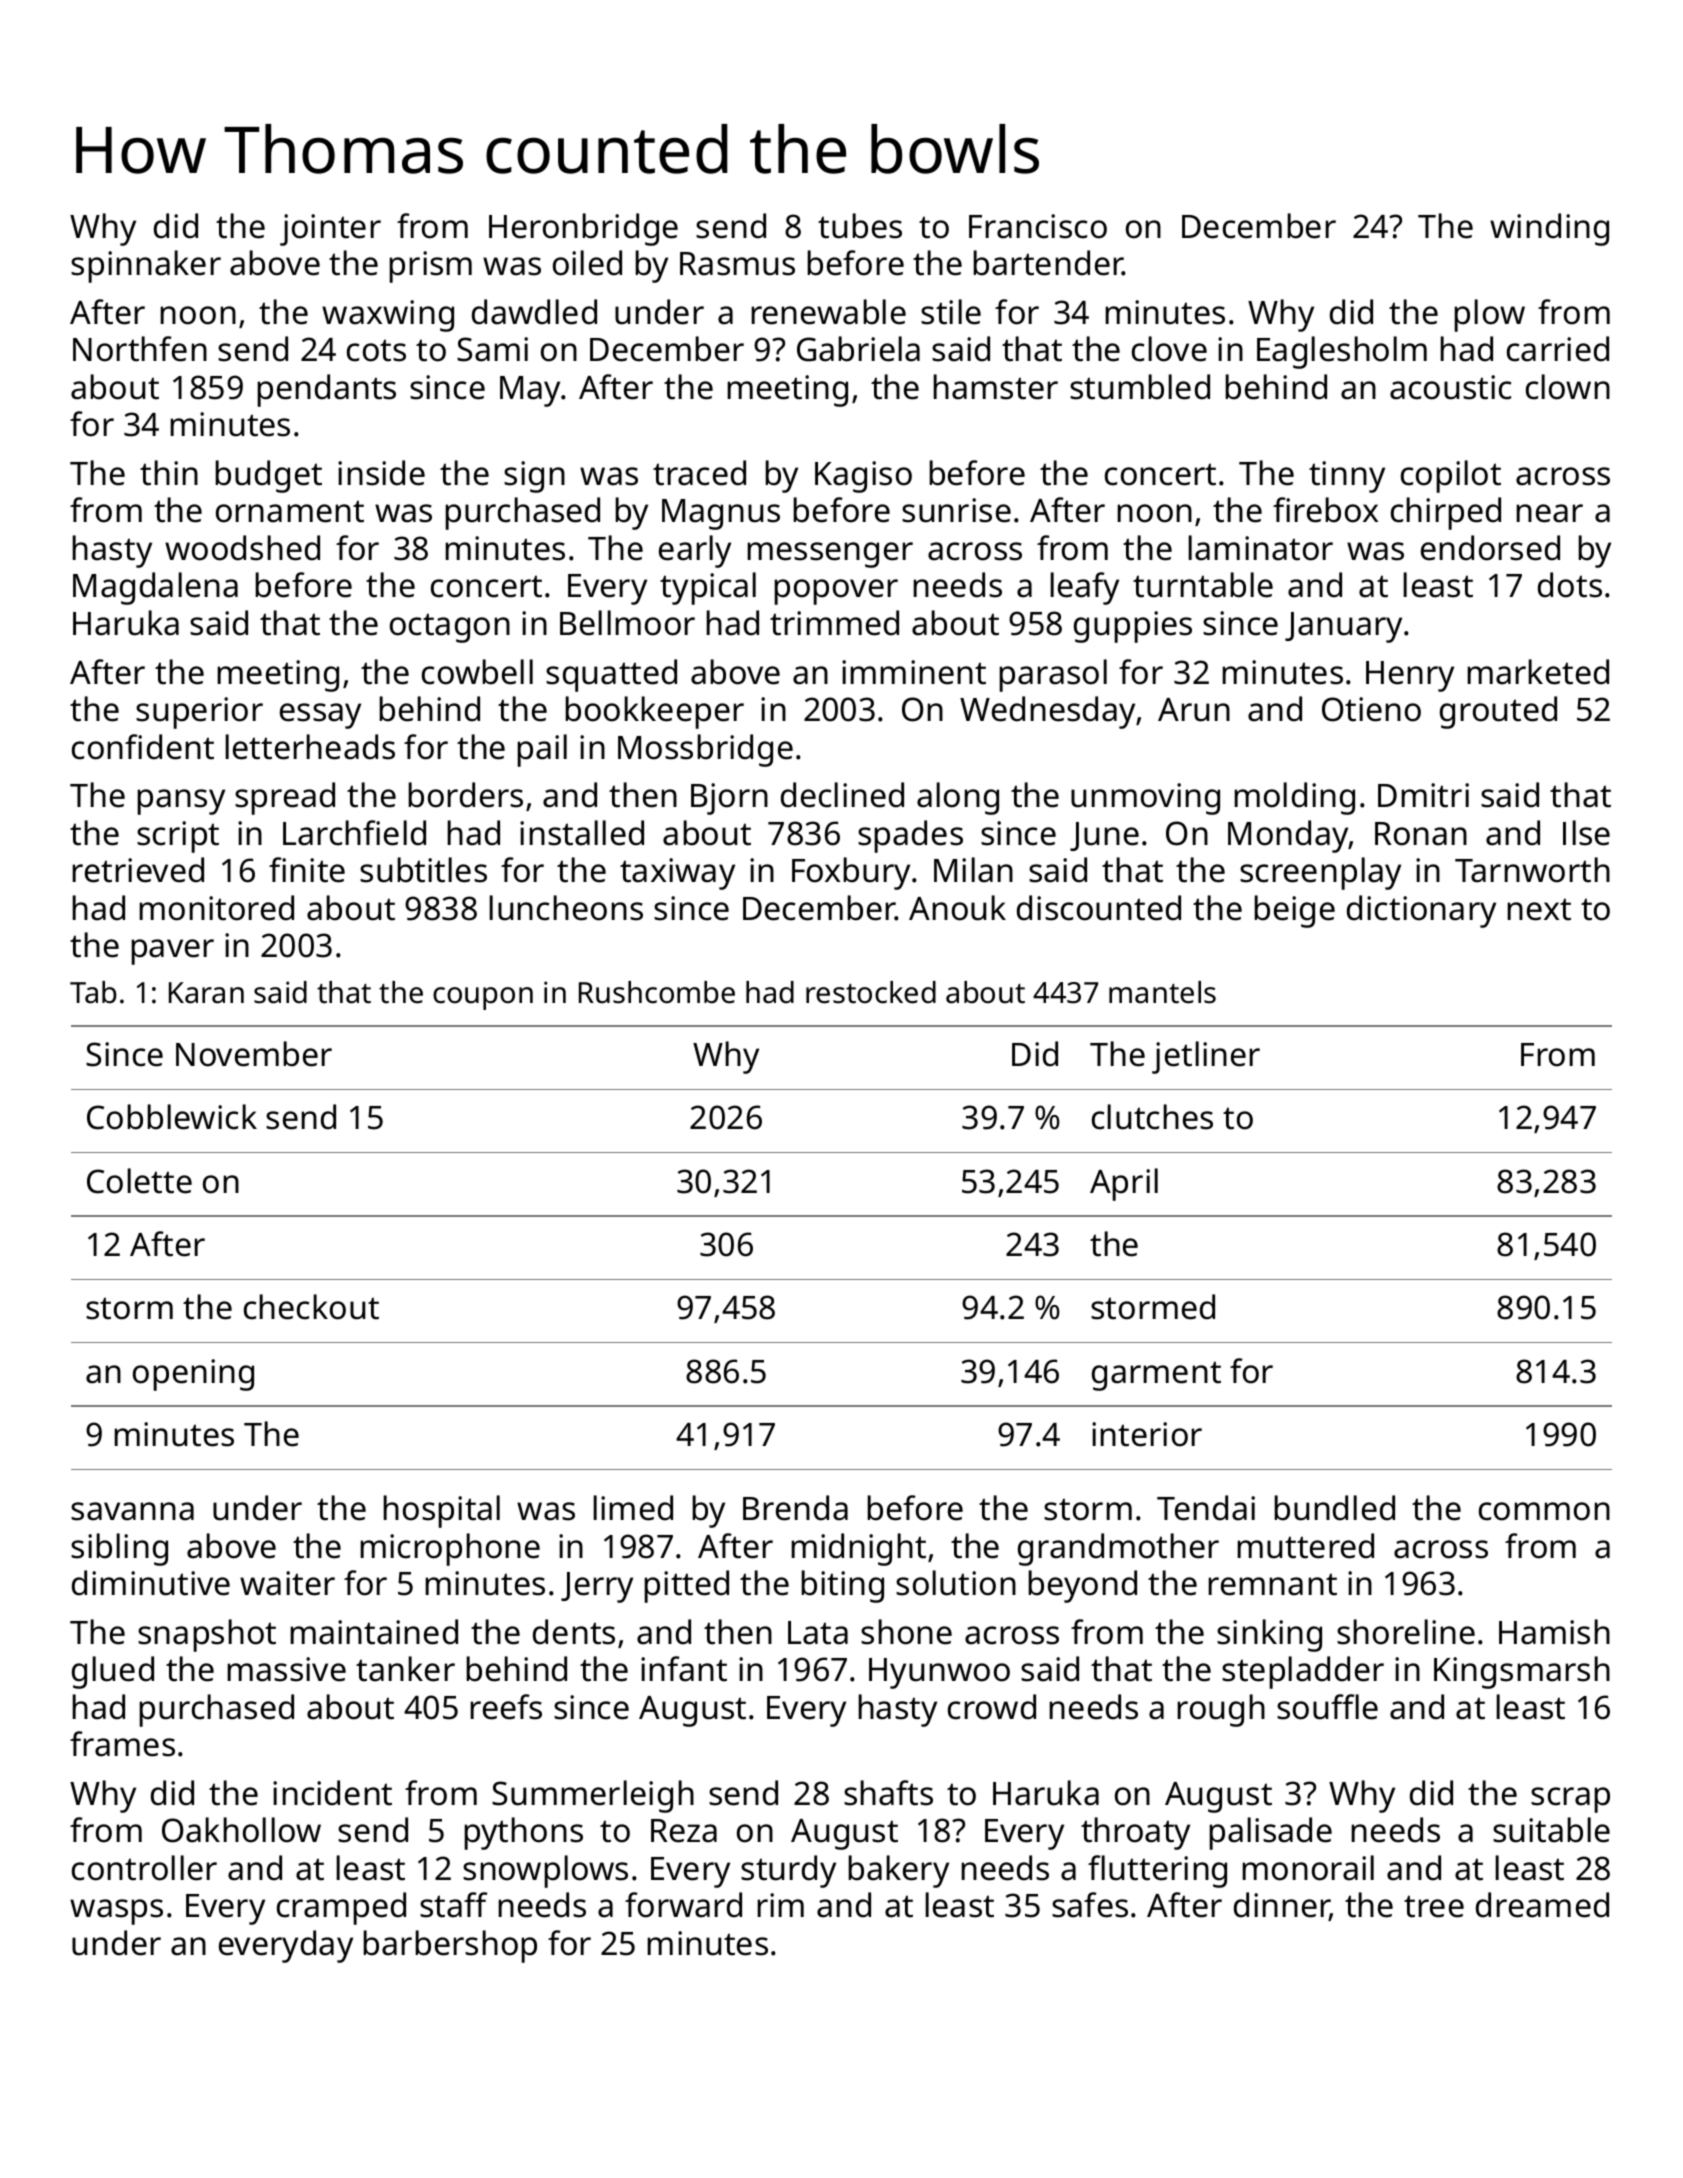 The image size is (1683, 2178). Describe the element at coordinates (593, 1796) in the screenshot. I see `Summerleigh` at that location.
